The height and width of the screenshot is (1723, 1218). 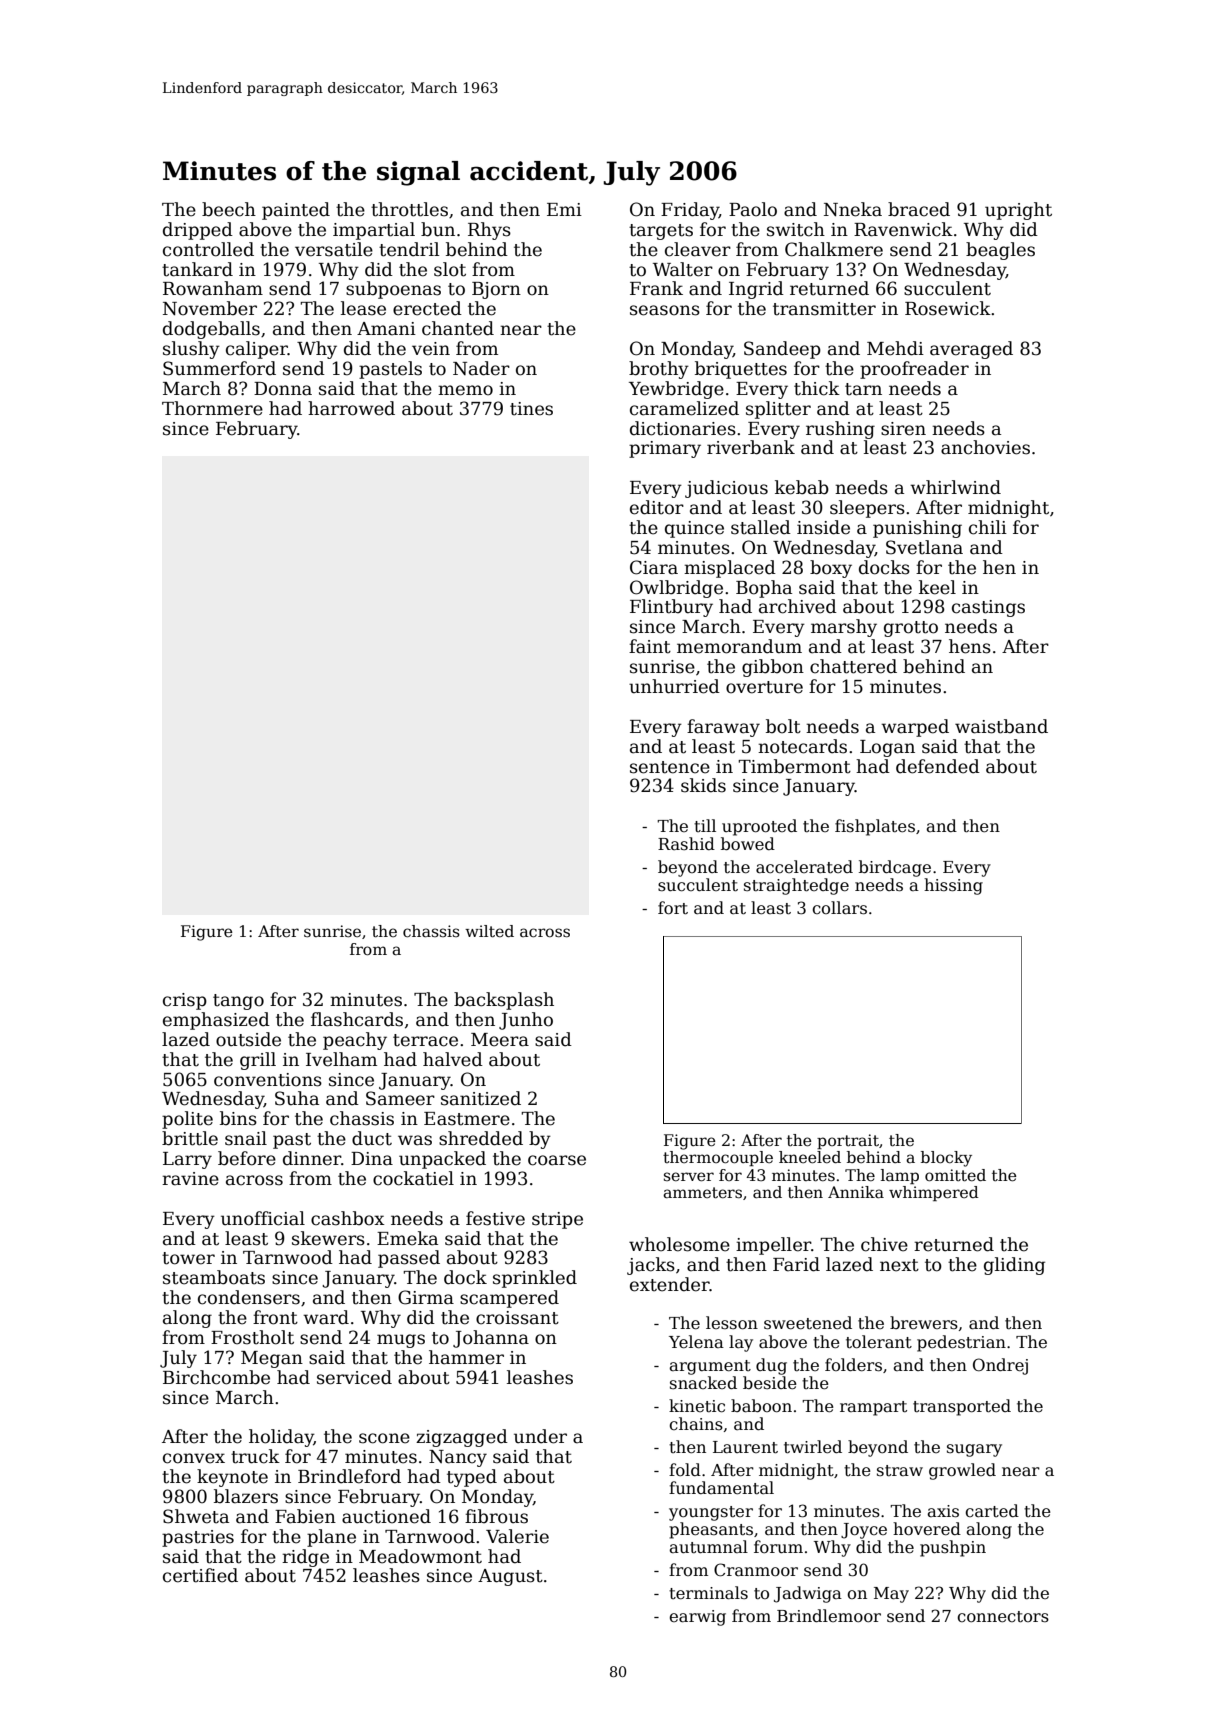 What do you see at coordinates (296, 211) in the screenshot?
I see `painted` at bounding box center [296, 211].
